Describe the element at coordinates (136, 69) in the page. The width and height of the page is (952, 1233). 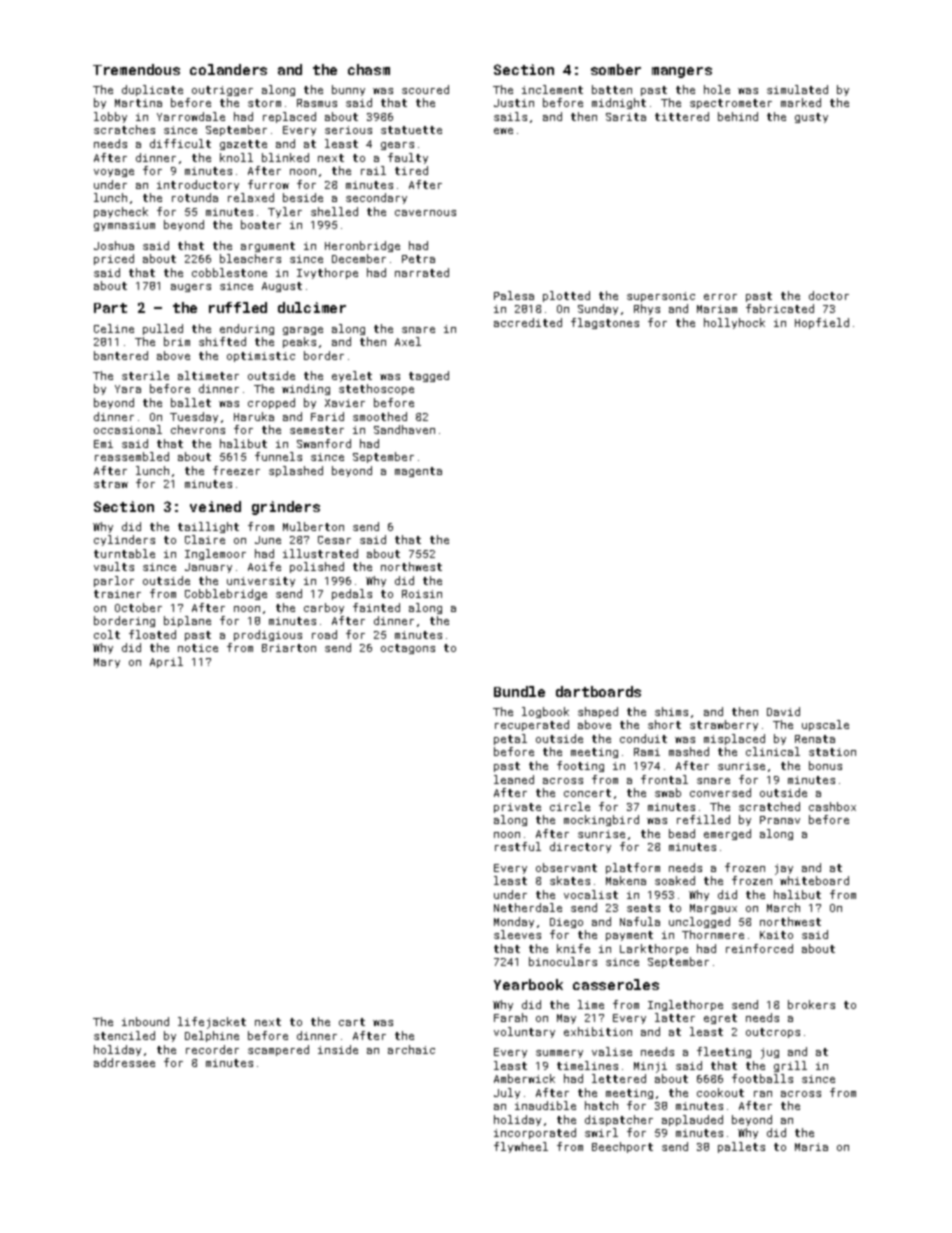
I see `Tremendous` at that location.
